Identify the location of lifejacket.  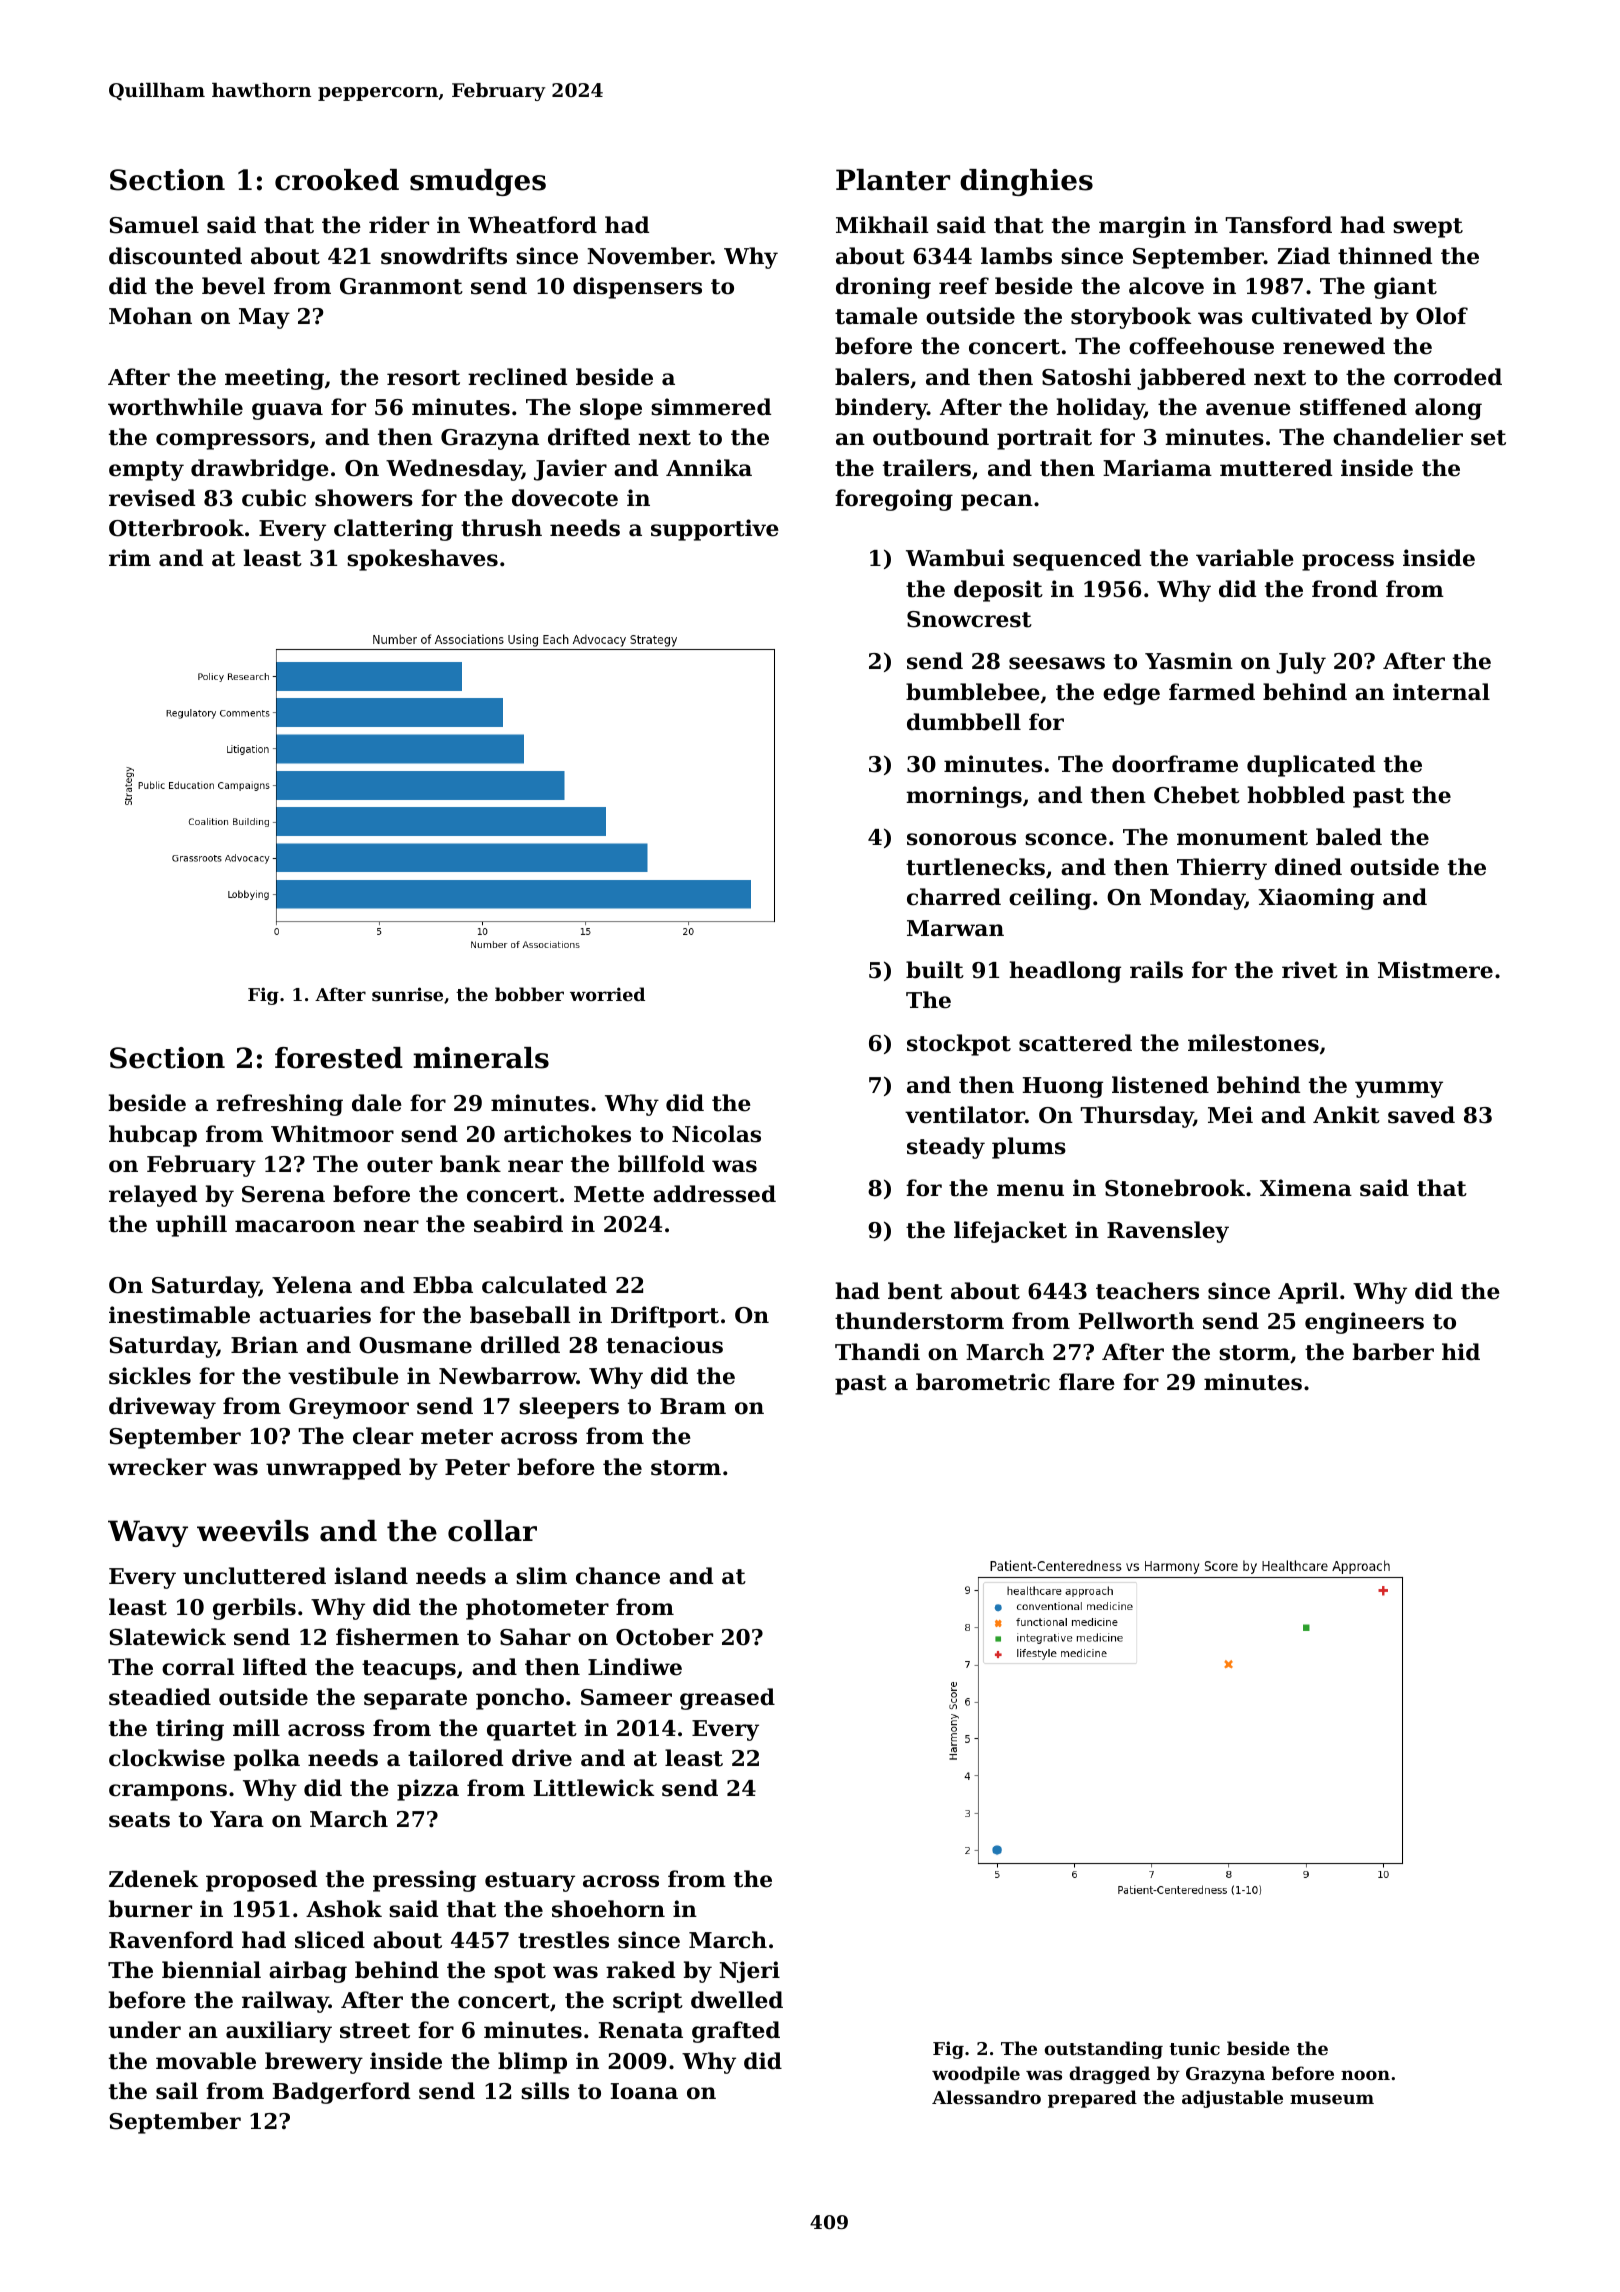
(1010, 1232).
